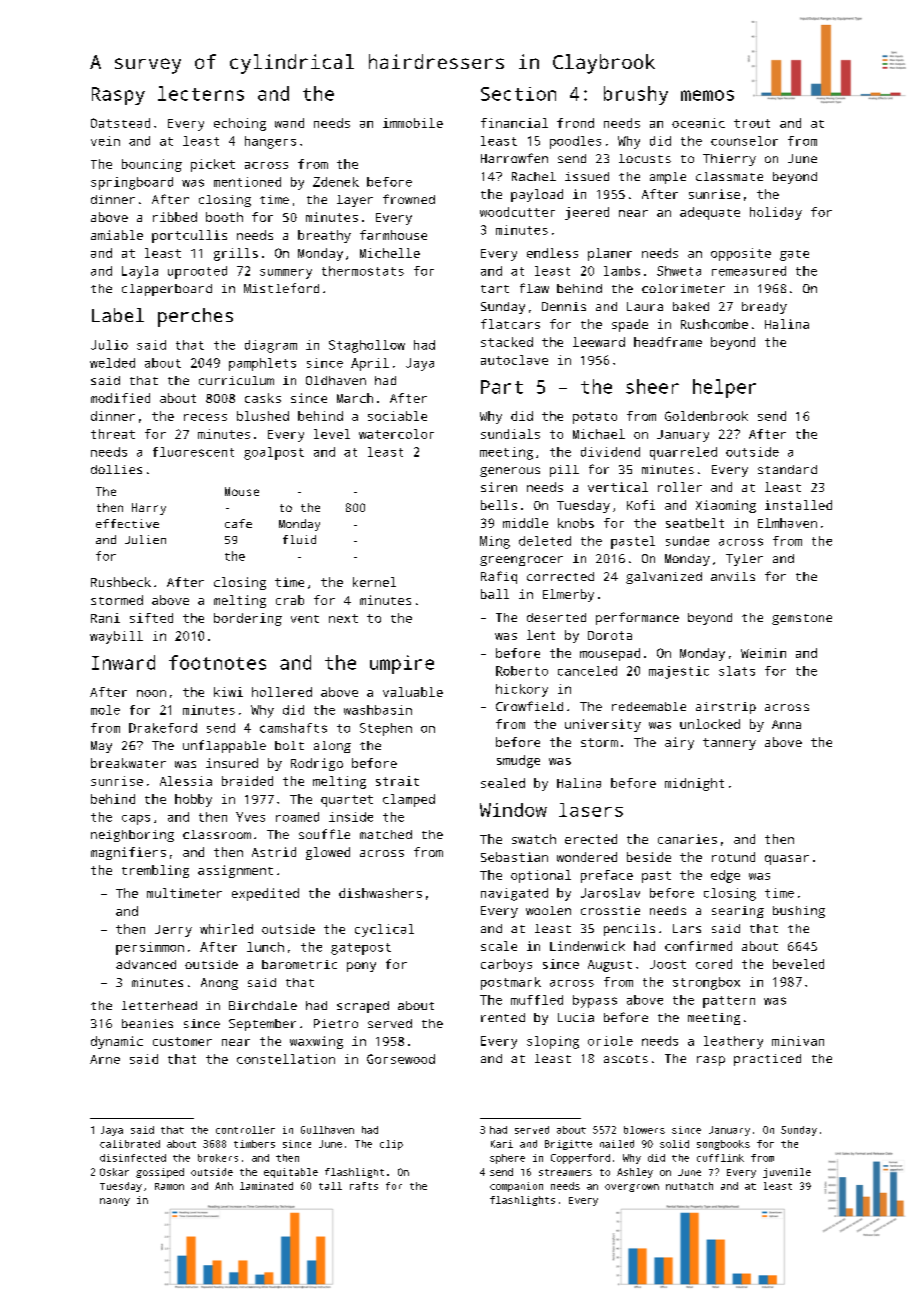 The image size is (924, 1308). I want to click on dollies, so click(116, 469).
